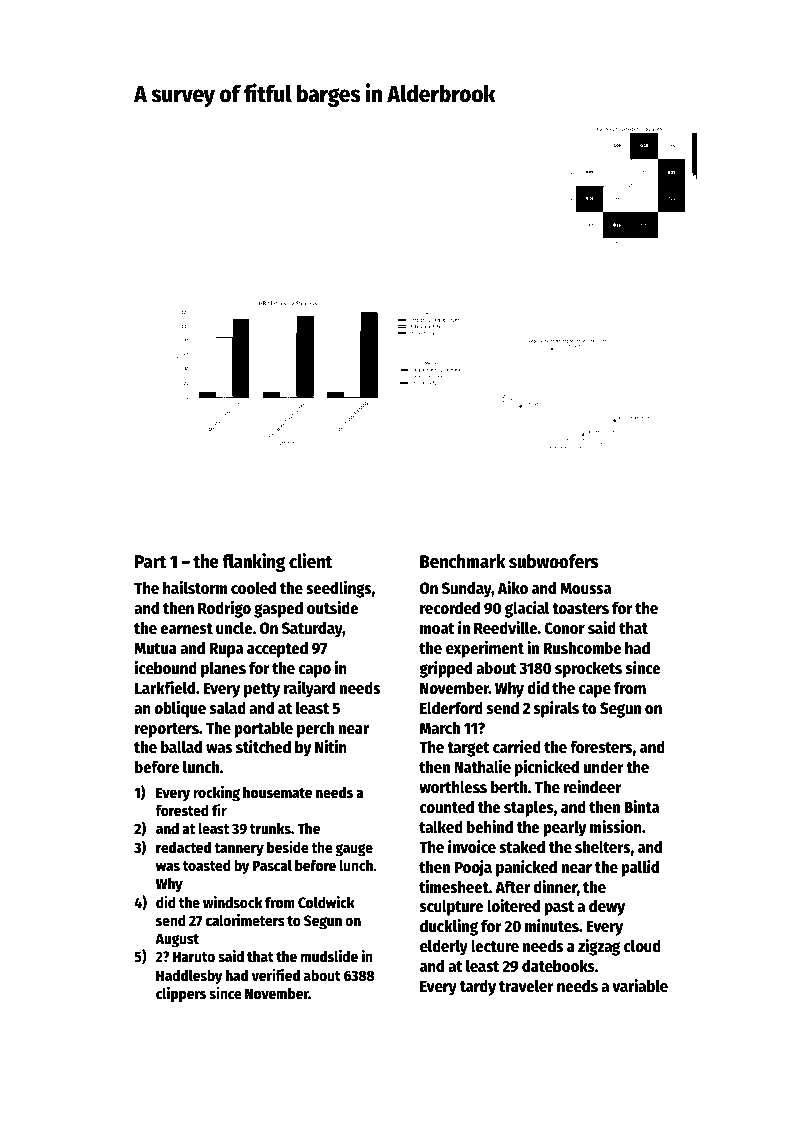 The image size is (804, 1141). Describe the element at coordinates (338, 589) in the page. I see `seedlings` at that location.
